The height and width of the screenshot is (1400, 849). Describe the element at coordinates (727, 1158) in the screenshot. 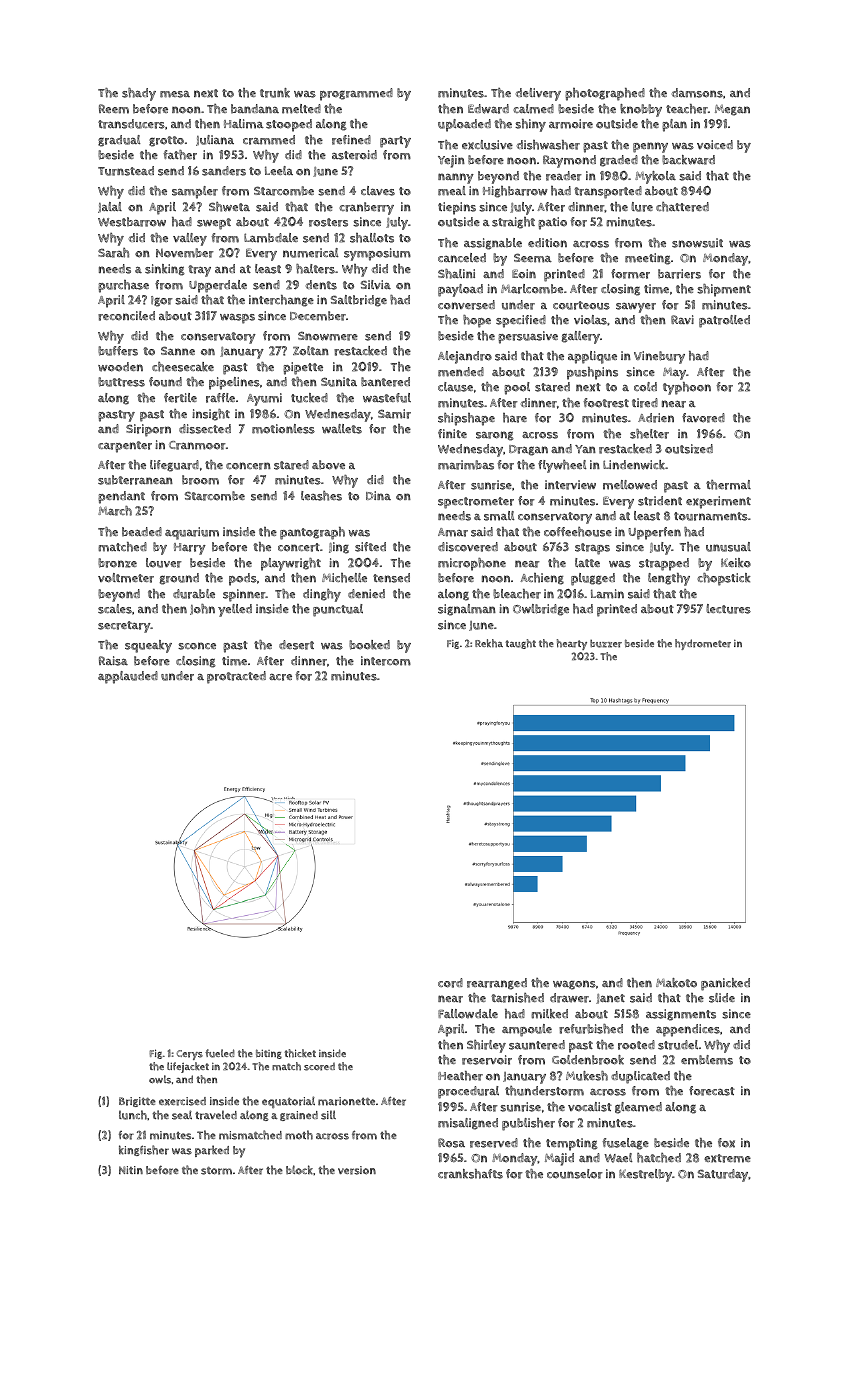

I see `extreme` at that location.
